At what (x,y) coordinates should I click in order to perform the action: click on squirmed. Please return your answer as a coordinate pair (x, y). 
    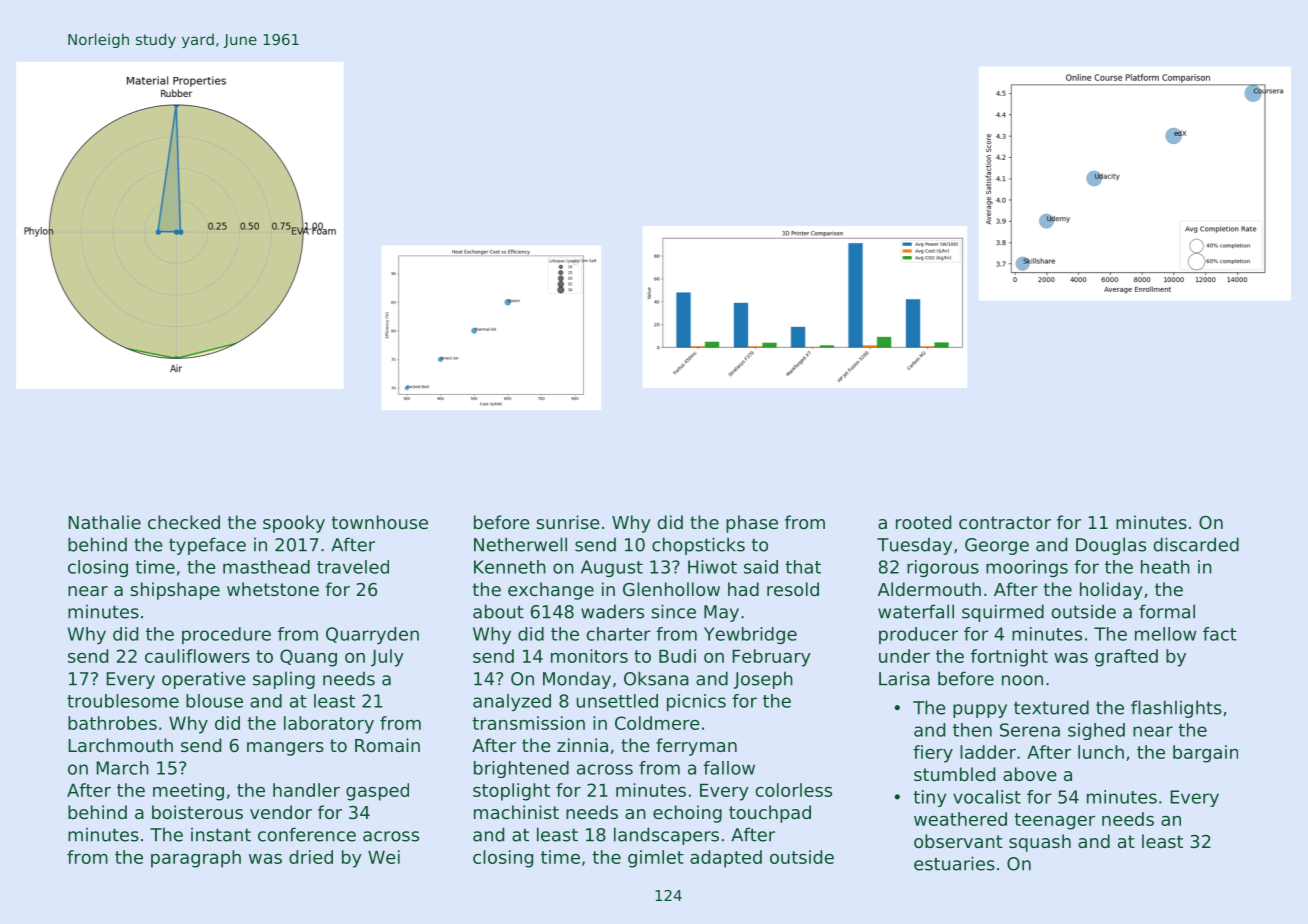
    Looking at the image, I should click on (1003, 613).
